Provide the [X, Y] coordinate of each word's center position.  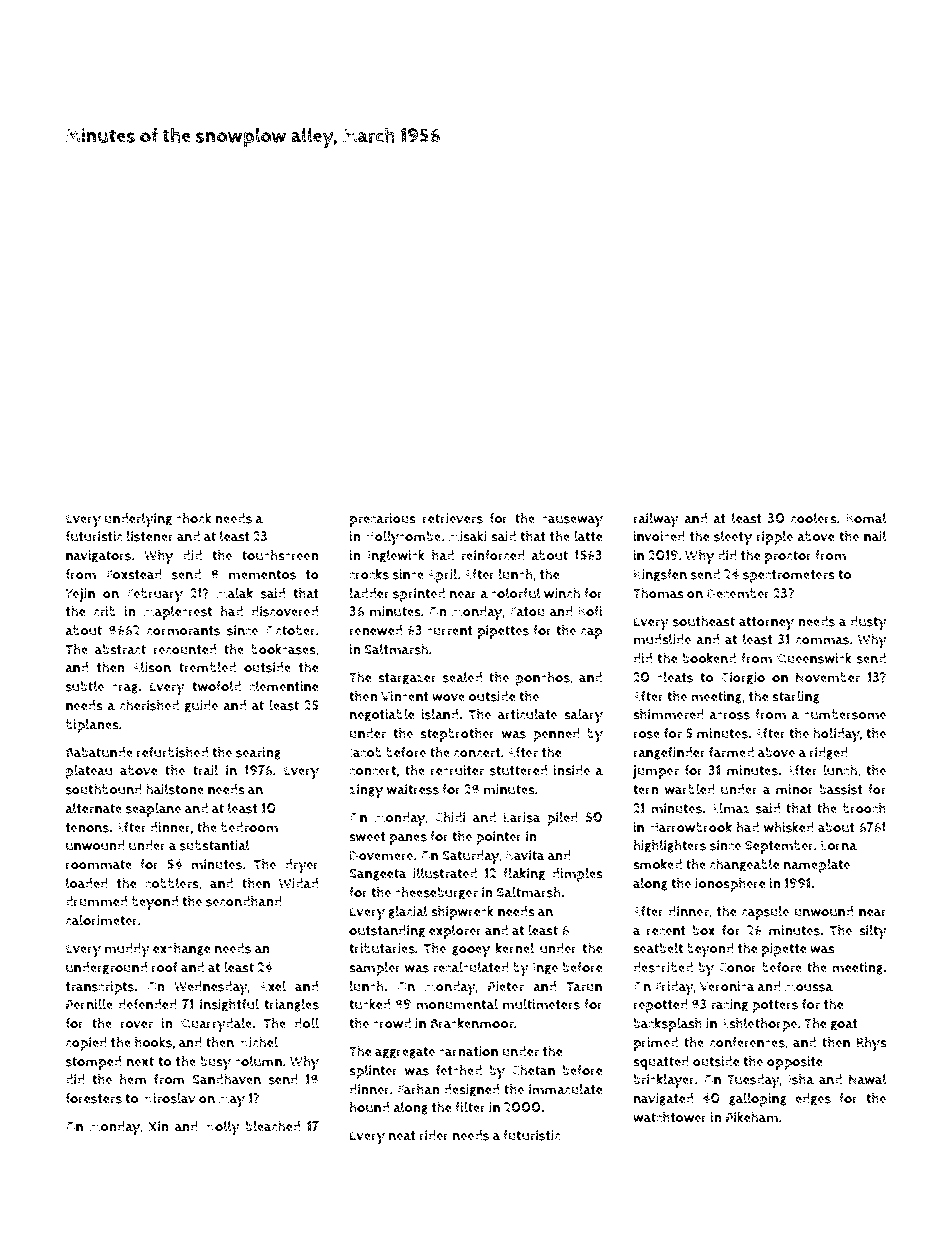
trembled [207, 667]
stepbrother [457, 734]
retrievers [453, 518]
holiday [836, 734]
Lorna [839, 845]
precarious [383, 520]
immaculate [566, 1089]
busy [216, 1063]
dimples [577, 875]
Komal [866, 518]
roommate [99, 865]
